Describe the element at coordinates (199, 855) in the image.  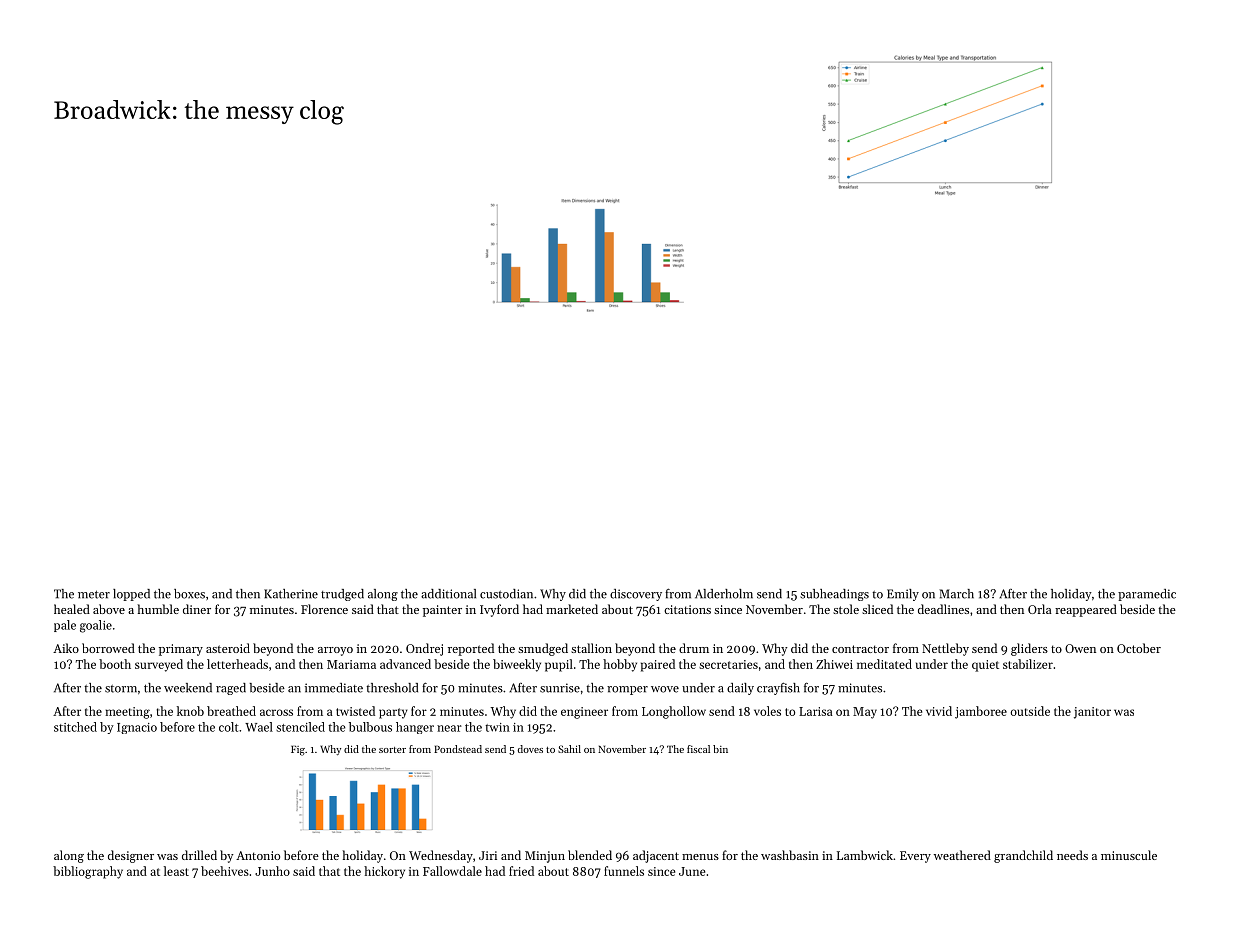
I see `drilled` at that location.
